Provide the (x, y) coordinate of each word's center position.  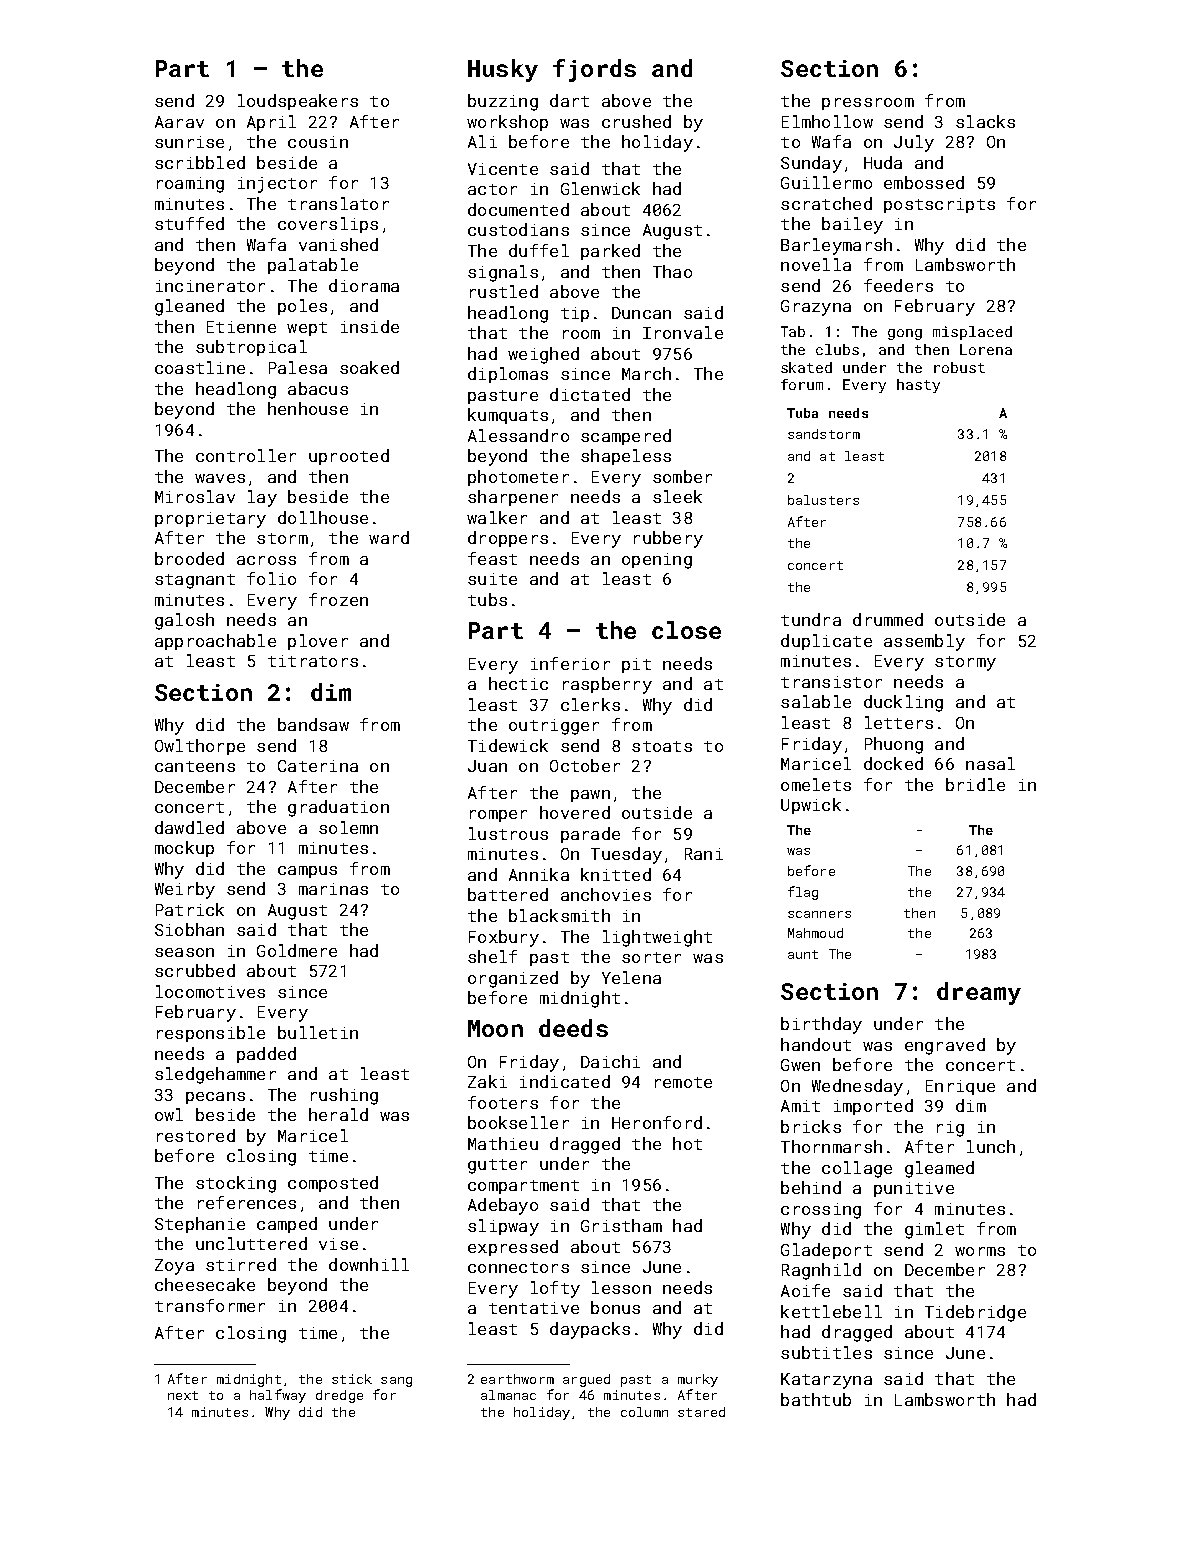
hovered (575, 812)
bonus (615, 1307)
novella (816, 264)
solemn (348, 827)
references (247, 1202)
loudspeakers (298, 102)
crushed (636, 121)
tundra (811, 619)
